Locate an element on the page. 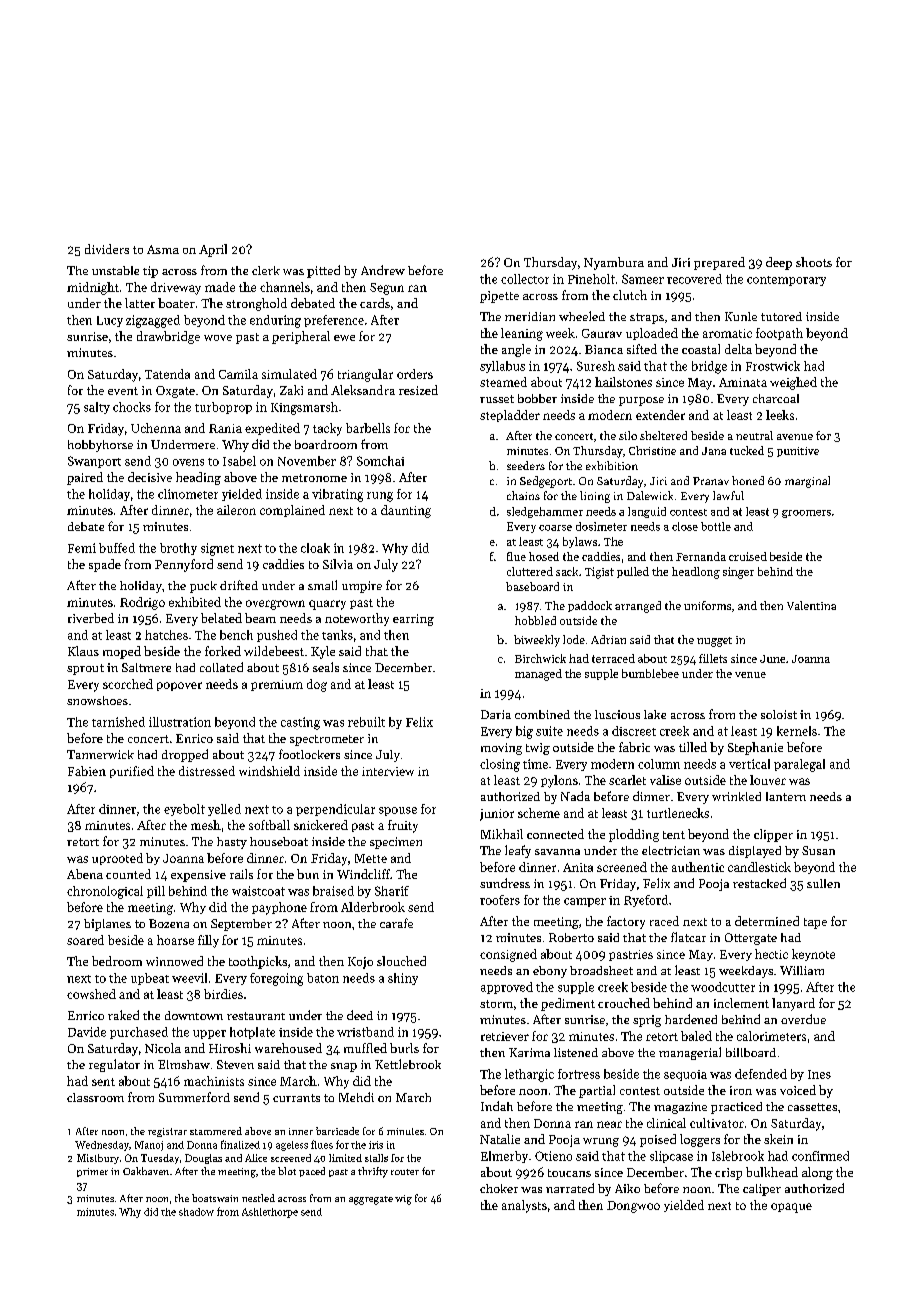 This page has height=1308, width=924. zigzagged is located at coordinates (153, 321).
